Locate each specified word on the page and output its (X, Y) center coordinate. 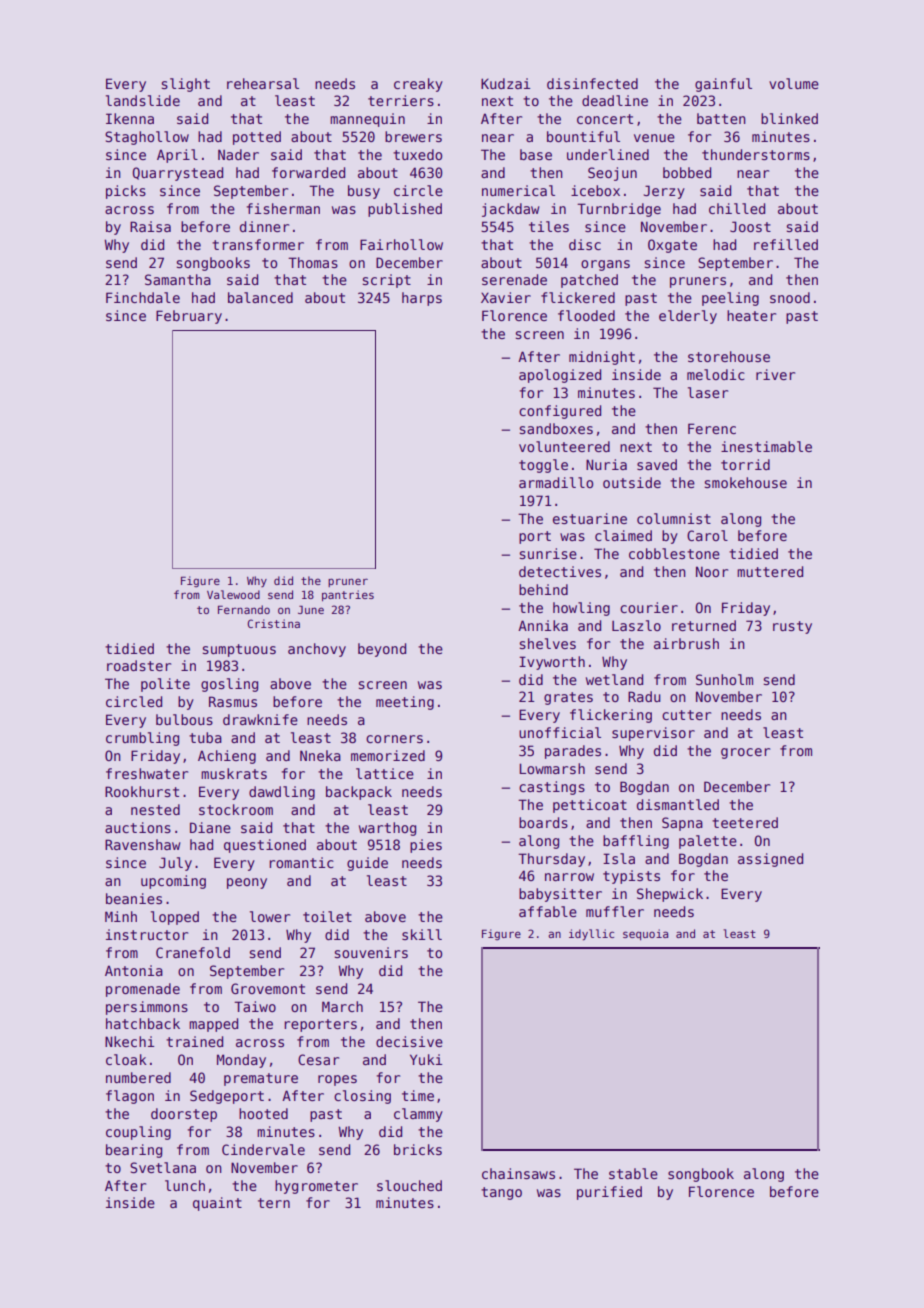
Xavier (506, 297)
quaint (217, 1204)
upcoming (173, 882)
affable (548, 911)
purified (609, 1193)
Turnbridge (619, 210)
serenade (514, 279)
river (775, 374)
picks (126, 192)
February (189, 317)
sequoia (645, 934)
